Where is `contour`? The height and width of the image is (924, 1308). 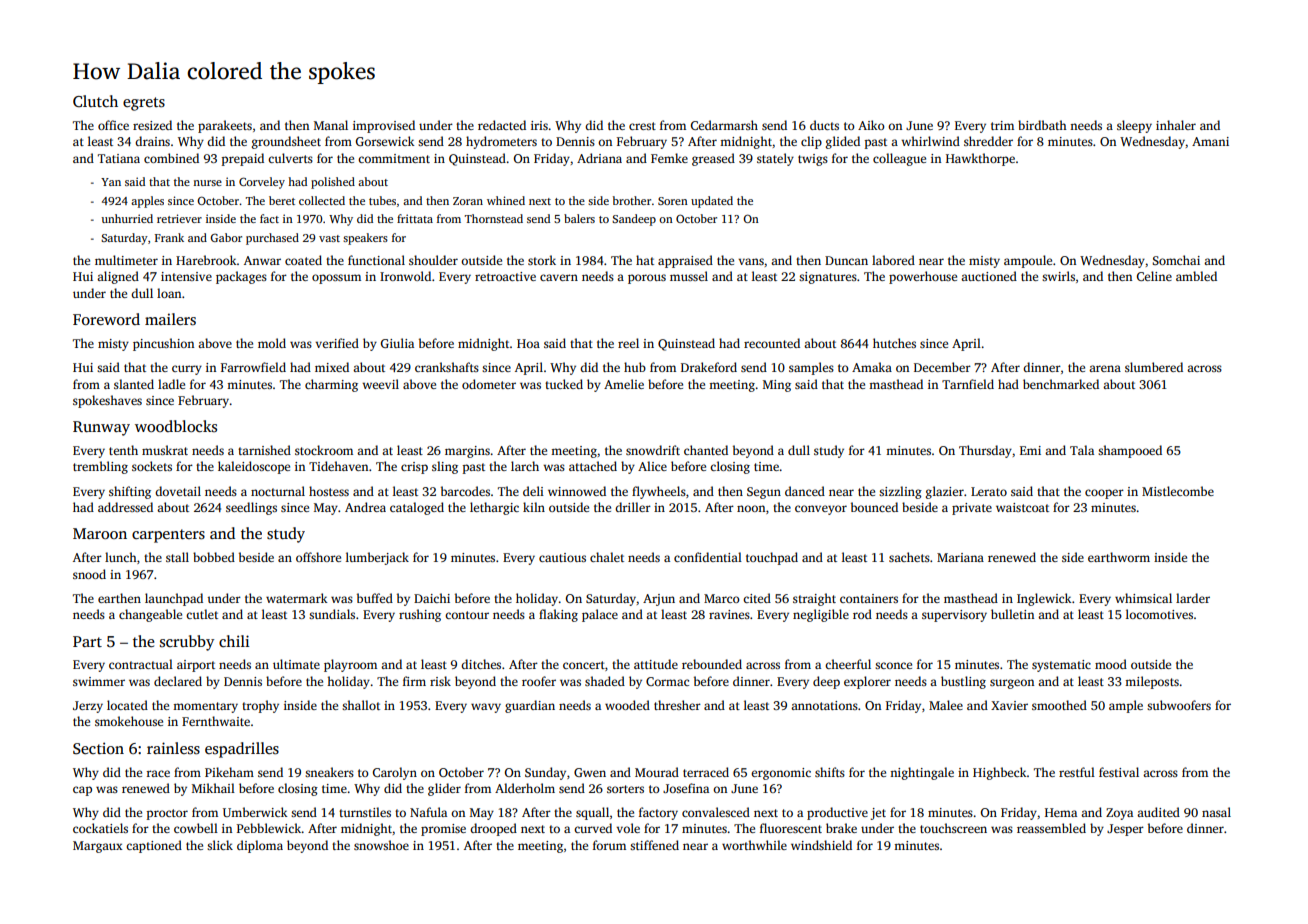
contour is located at coordinates (467, 615).
